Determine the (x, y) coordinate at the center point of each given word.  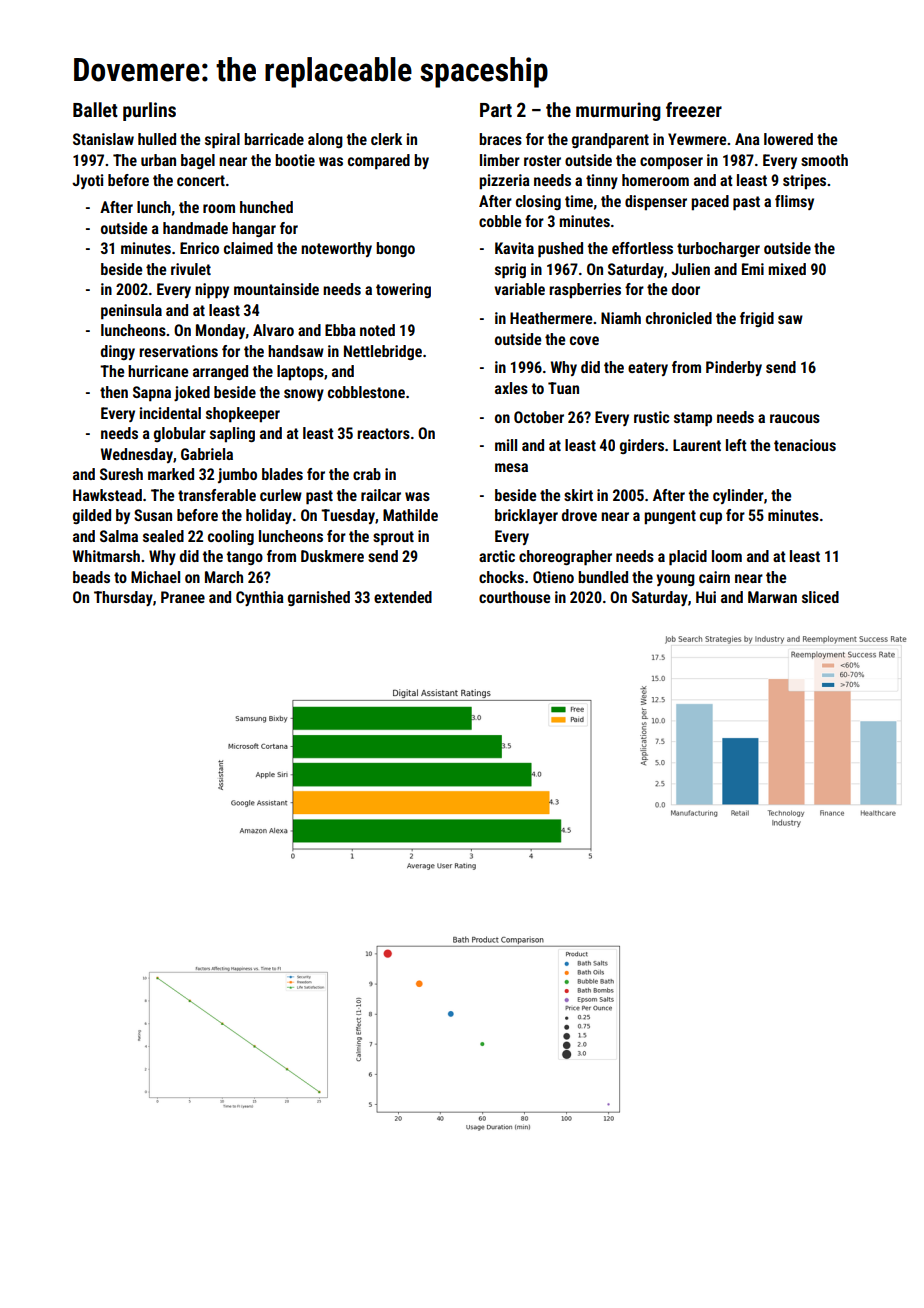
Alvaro (273, 330)
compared (379, 162)
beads (91, 577)
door (686, 289)
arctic (497, 556)
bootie (295, 160)
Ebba (340, 330)
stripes (804, 182)
